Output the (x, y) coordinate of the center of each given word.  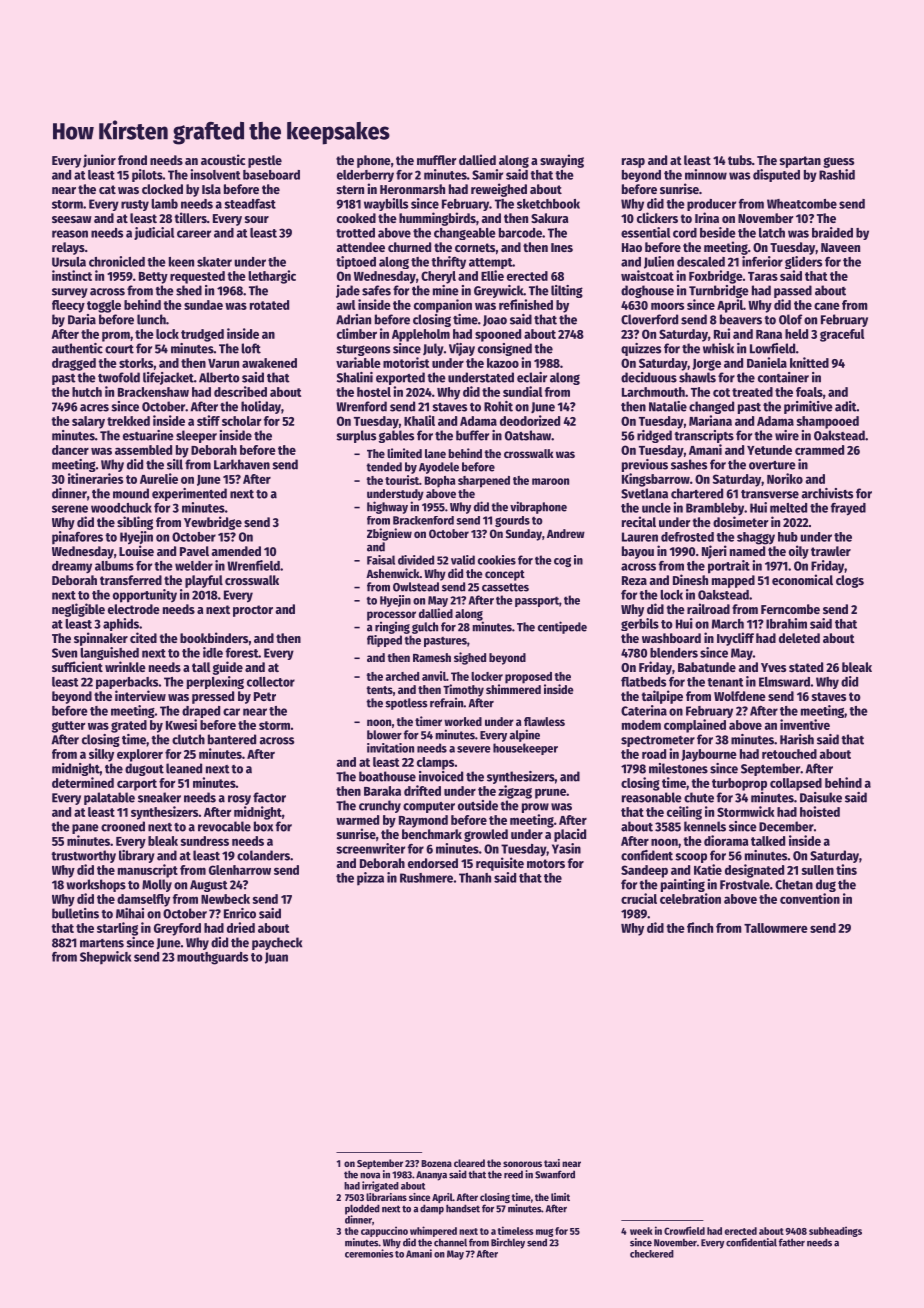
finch (700, 927)
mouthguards (212, 958)
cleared (469, 1163)
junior (99, 161)
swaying (562, 161)
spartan (800, 162)
